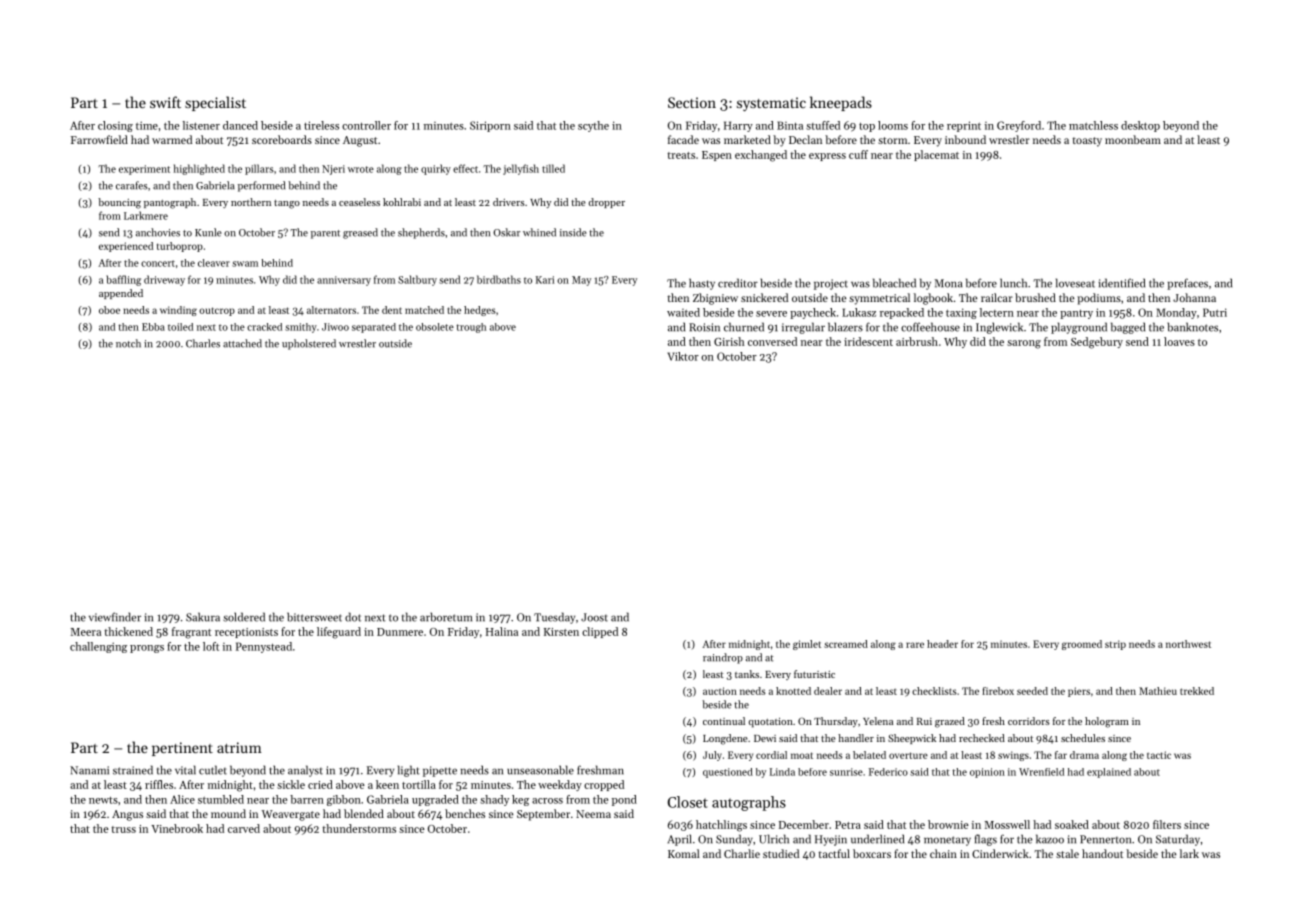 The image size is (1308, 924). What do you see at coordinates (540, 770) in the image?
I see `unseasonable` at bounding box center [540, 770].
